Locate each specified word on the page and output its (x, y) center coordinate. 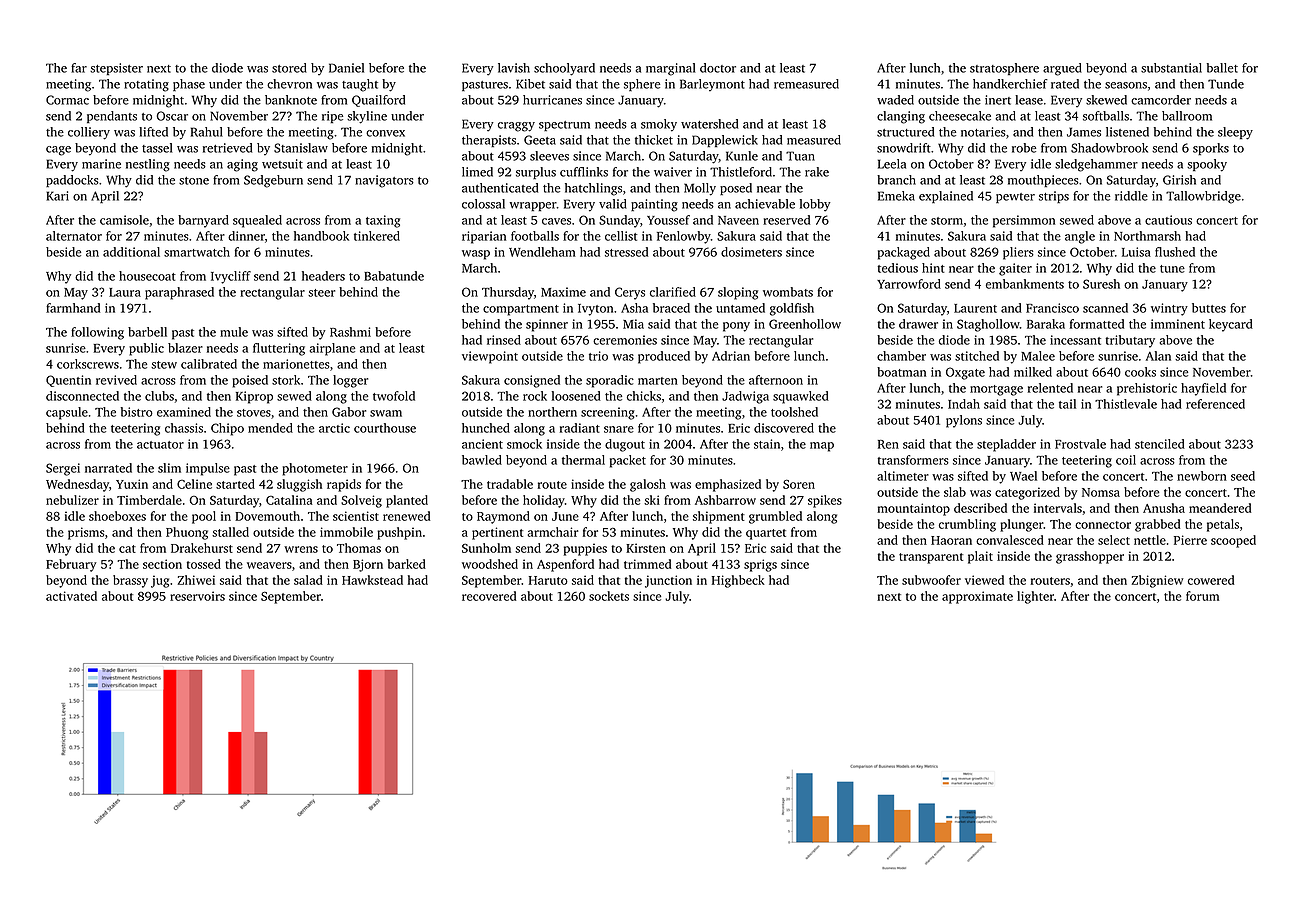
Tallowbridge (1203, 197)
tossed (204, 564)
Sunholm (486, 548)
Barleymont (712, 85)
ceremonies (625, 340)
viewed (984, 580)
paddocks (72, 181)
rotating (146, 85)
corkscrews (88, 364)
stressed (626, 252)
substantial (1171, 68)
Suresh (1101, 284)
